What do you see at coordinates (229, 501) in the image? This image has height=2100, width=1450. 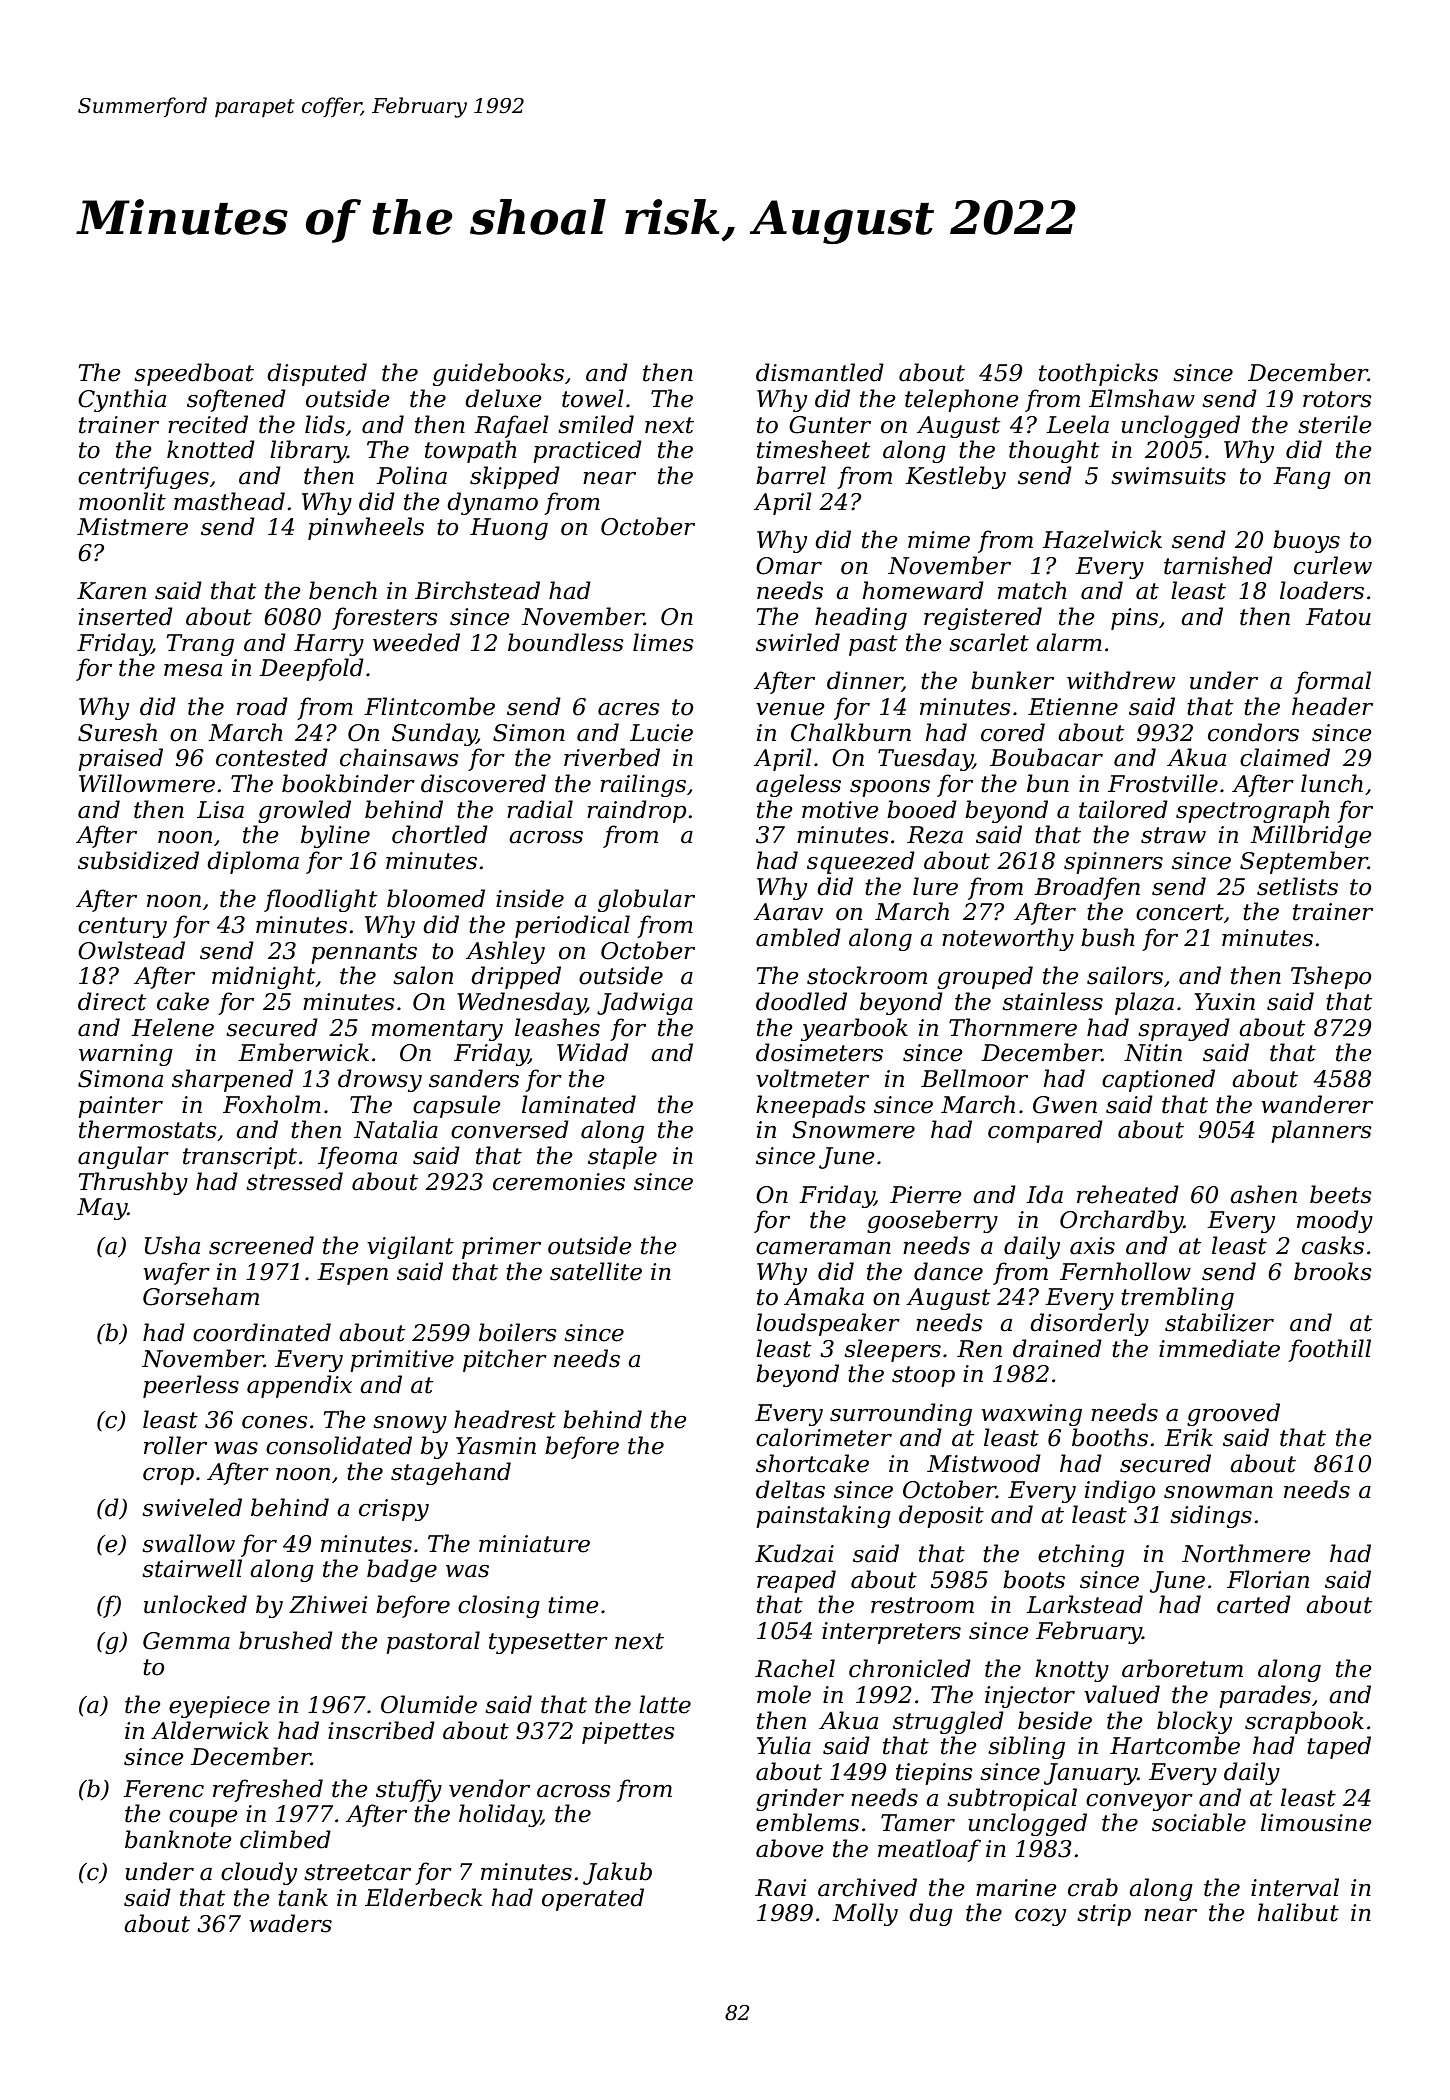 I see `masthead` at bounding box center [229, 501].
